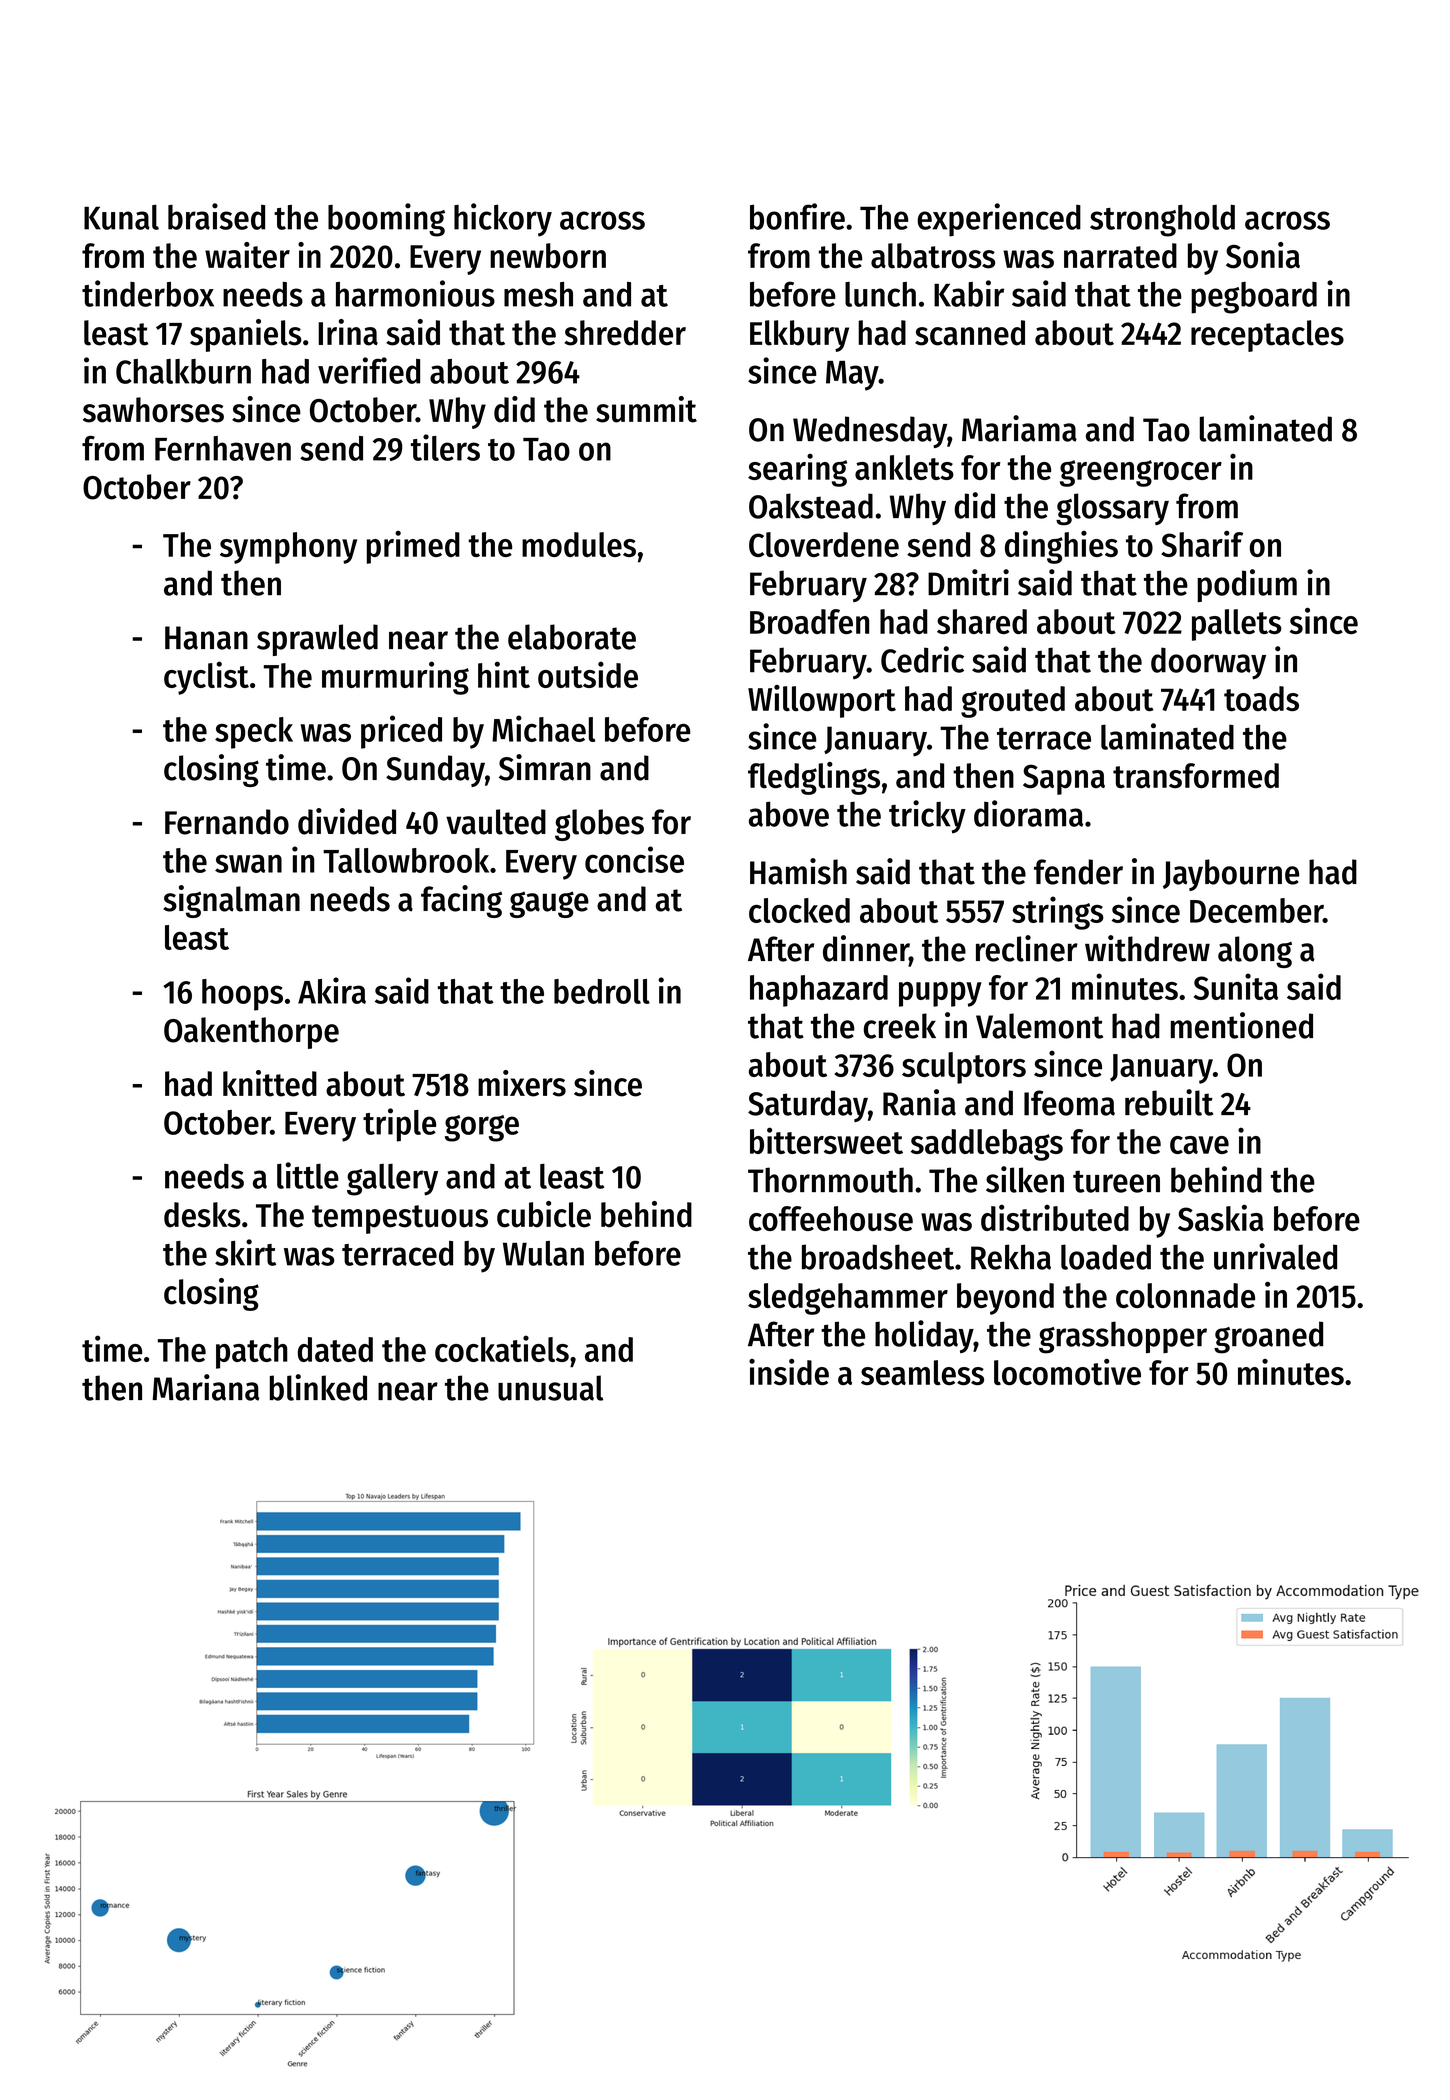 This image has width=1450, height=2100. I want to click on Saskia, so click(1221, 1217).
